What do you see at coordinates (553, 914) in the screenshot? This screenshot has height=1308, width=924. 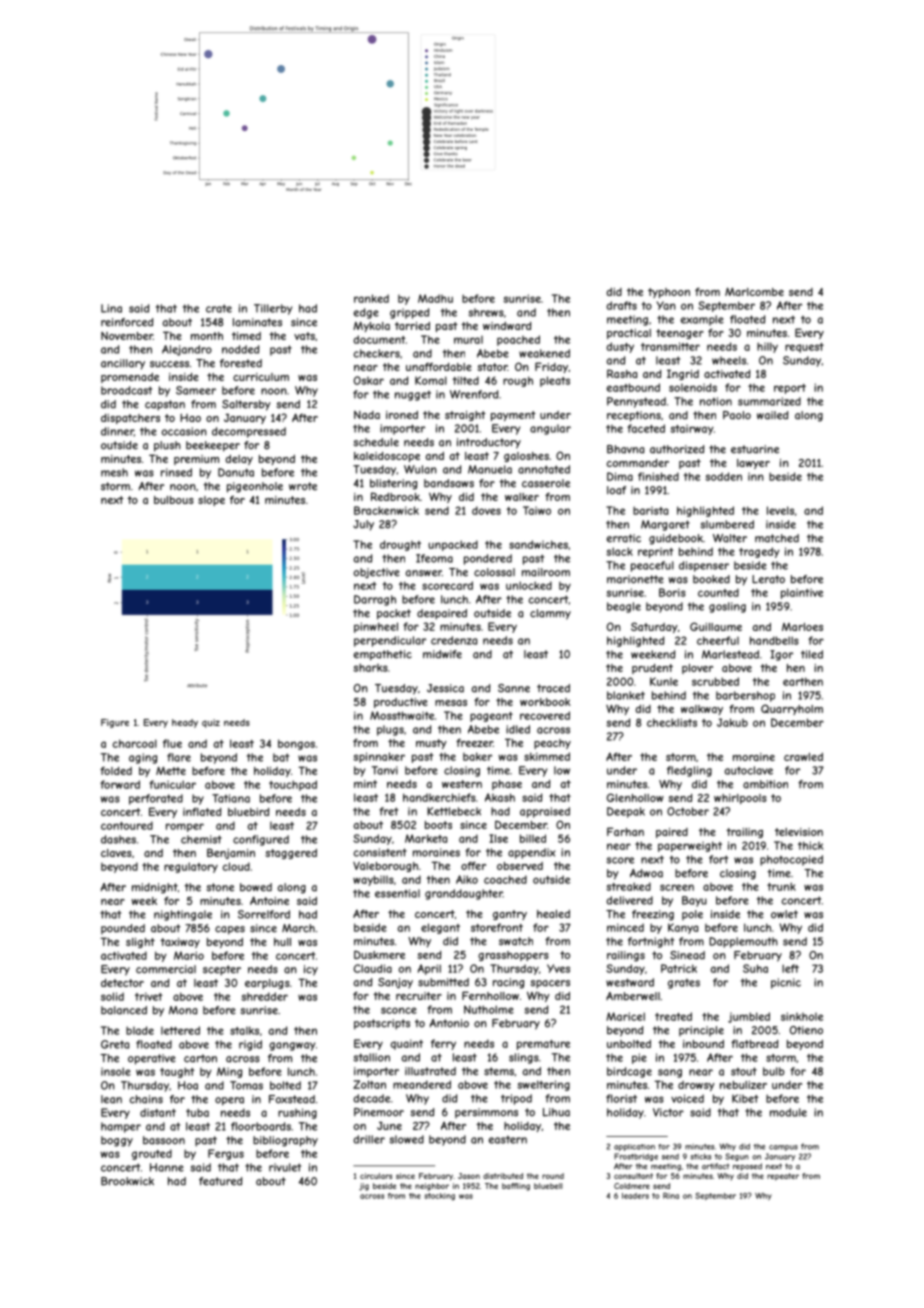 I see `healed` at bounding box center [553, 914].
